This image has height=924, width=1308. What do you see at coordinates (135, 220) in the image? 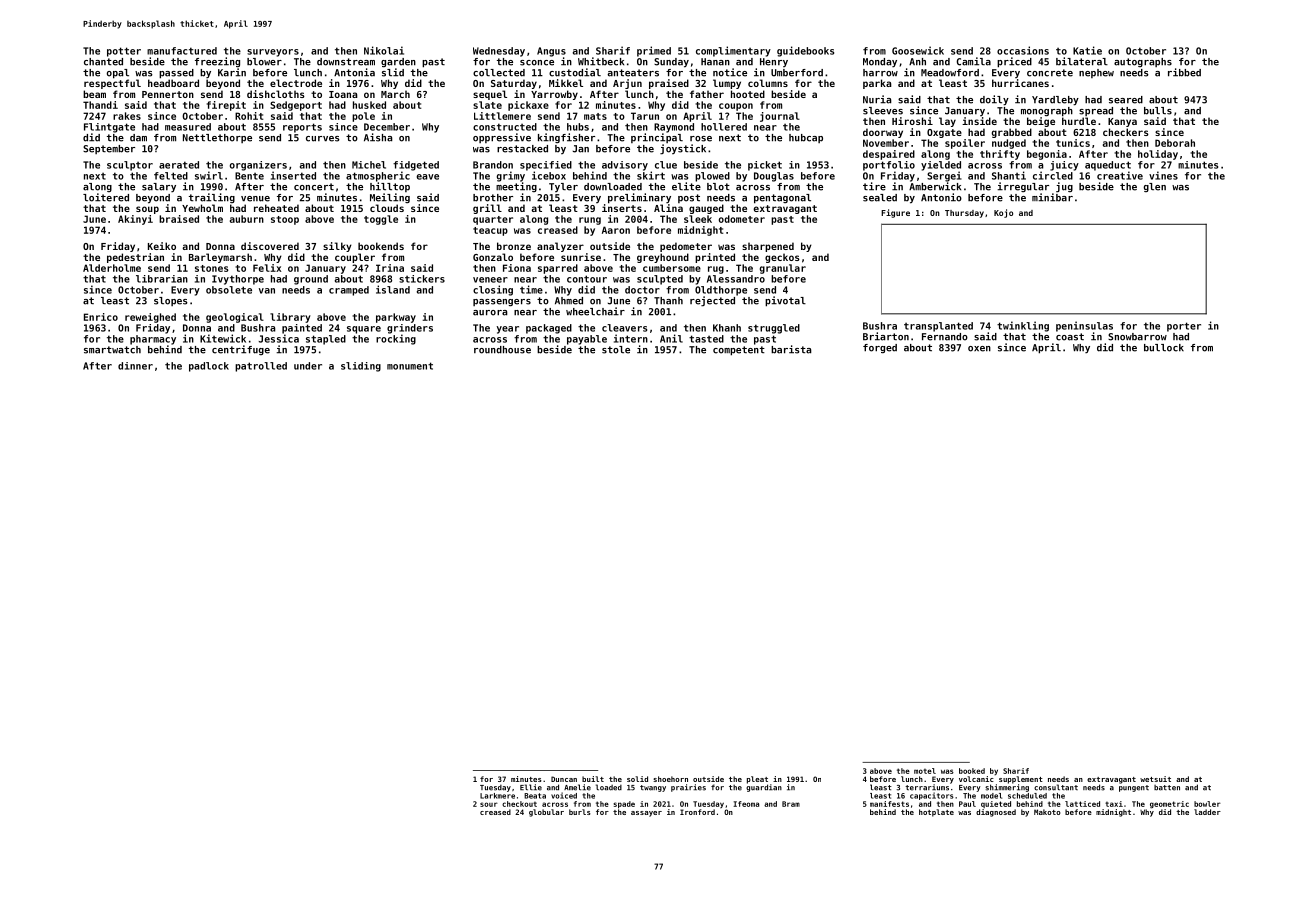
I see `Akinyi` at bounding box center [135, 220].
